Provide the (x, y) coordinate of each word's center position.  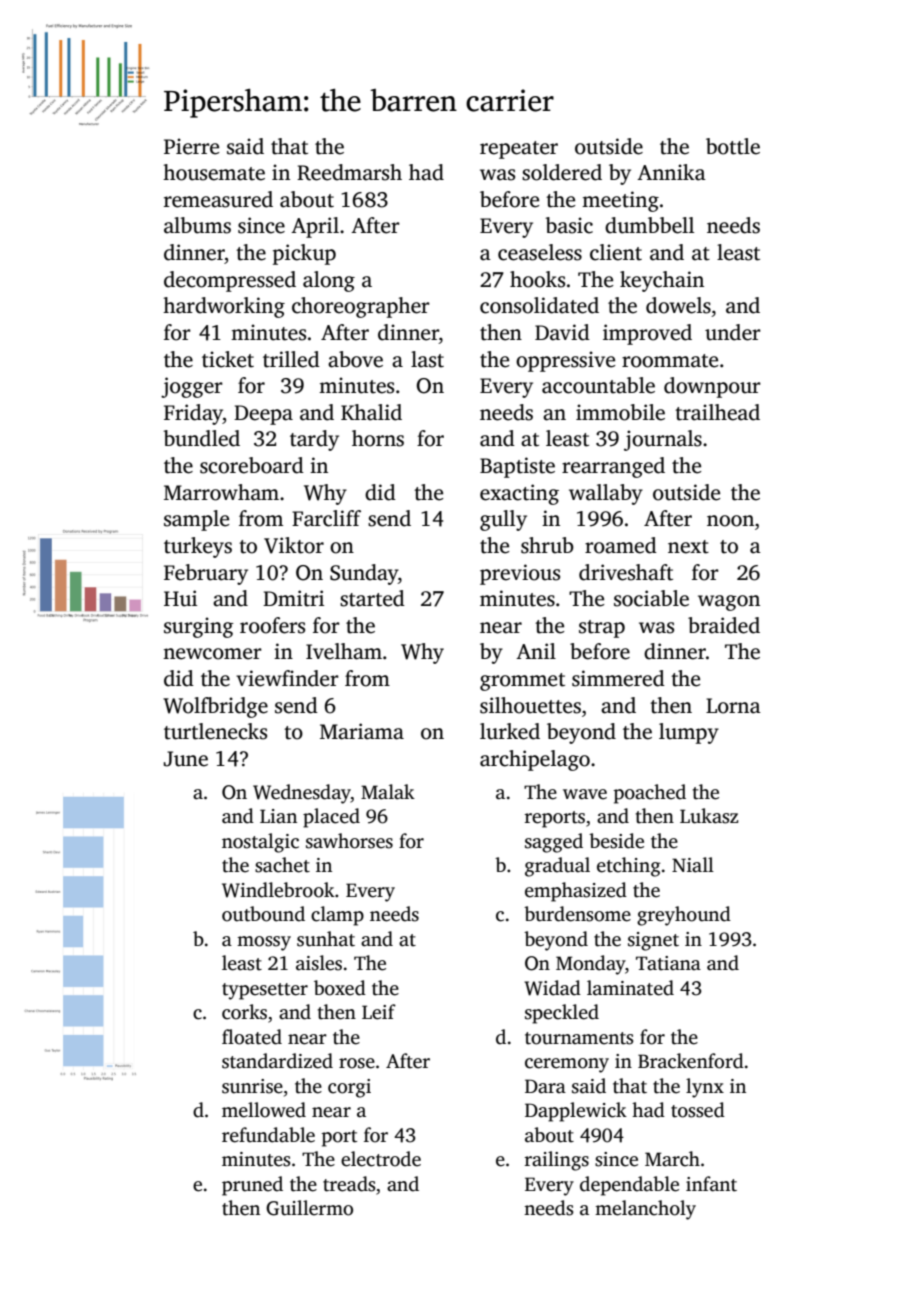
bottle (733, 146)
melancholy (645, 1210)
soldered (562, 172)
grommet (522, 682)
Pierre (191, 146)
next (688, 547)
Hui (180, 598)
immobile (620, 412)
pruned (252, 1186)
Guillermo (309, 1208)
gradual (557, 867)
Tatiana (668, 963)
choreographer (361, 307)
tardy (314, 440)
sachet (282, 865)
